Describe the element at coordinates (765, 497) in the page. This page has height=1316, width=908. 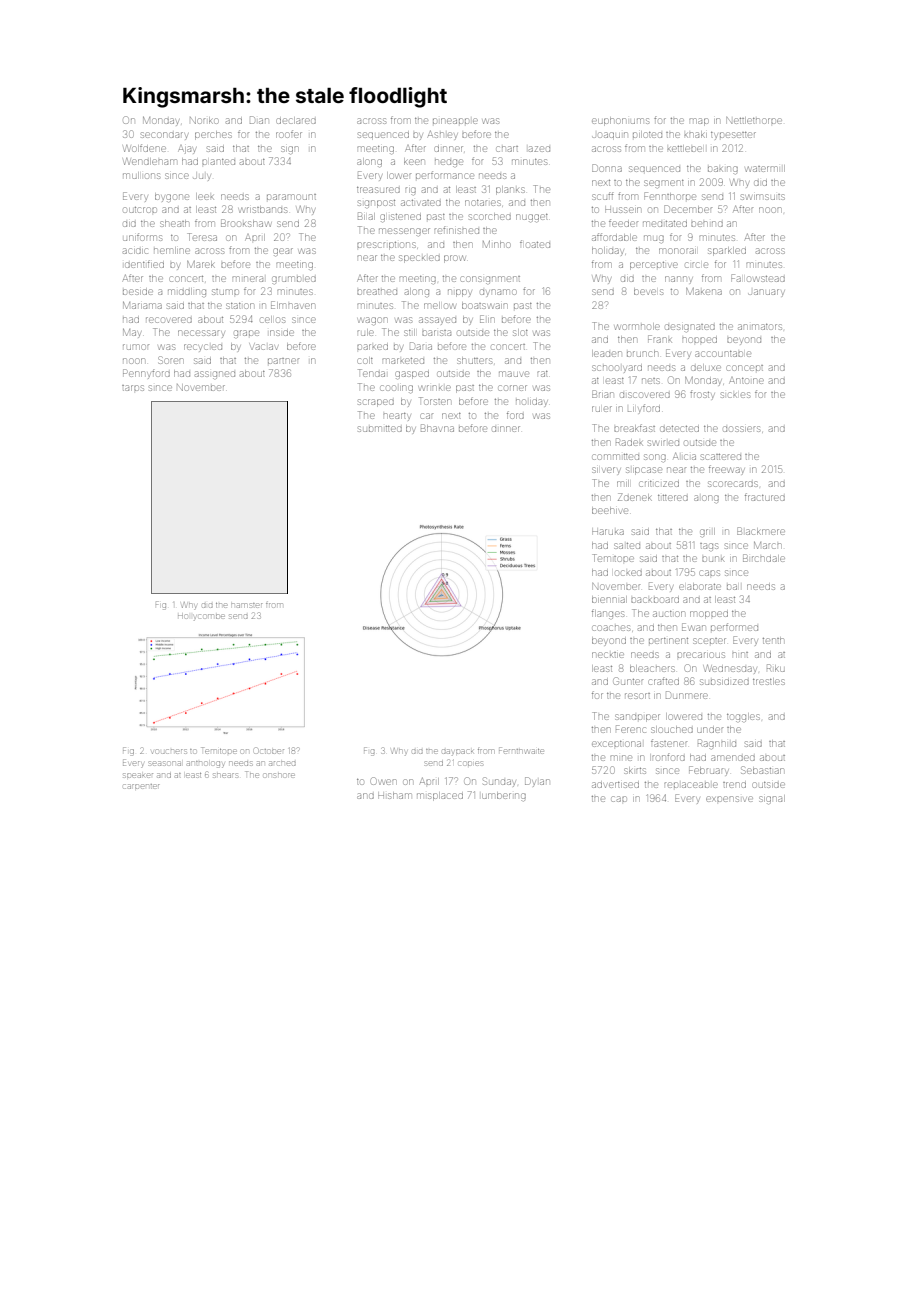
I see `fractured` at that location.
